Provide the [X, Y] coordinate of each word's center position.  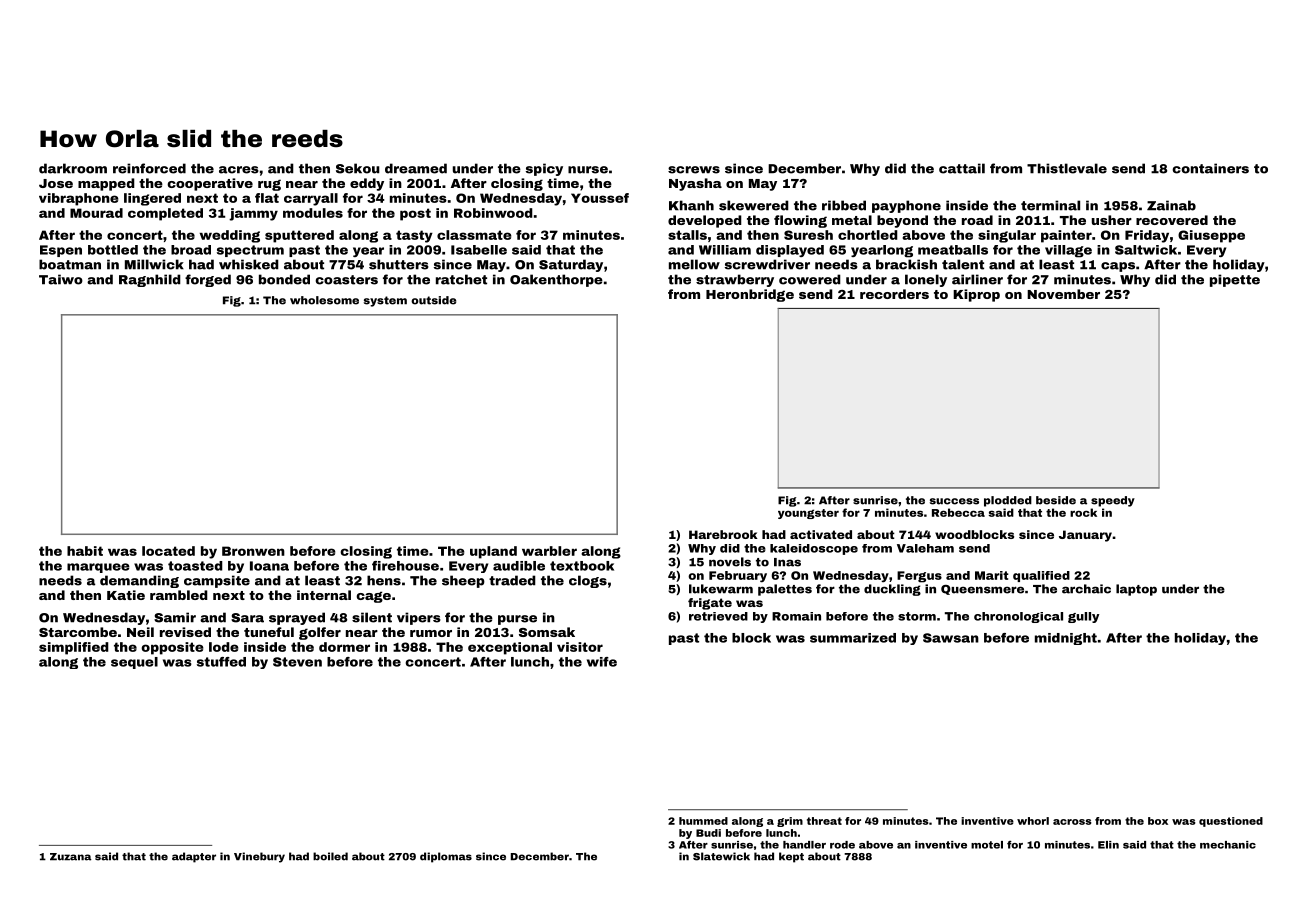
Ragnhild [150, 280]
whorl [1033, 821]
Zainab [1171, 205]
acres [239, 170]
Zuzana [71, 857]
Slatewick [721, 856]
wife [602, 662]
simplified [74, 648]
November [1063, 294]
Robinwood [493, 213]
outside [433, 300]
